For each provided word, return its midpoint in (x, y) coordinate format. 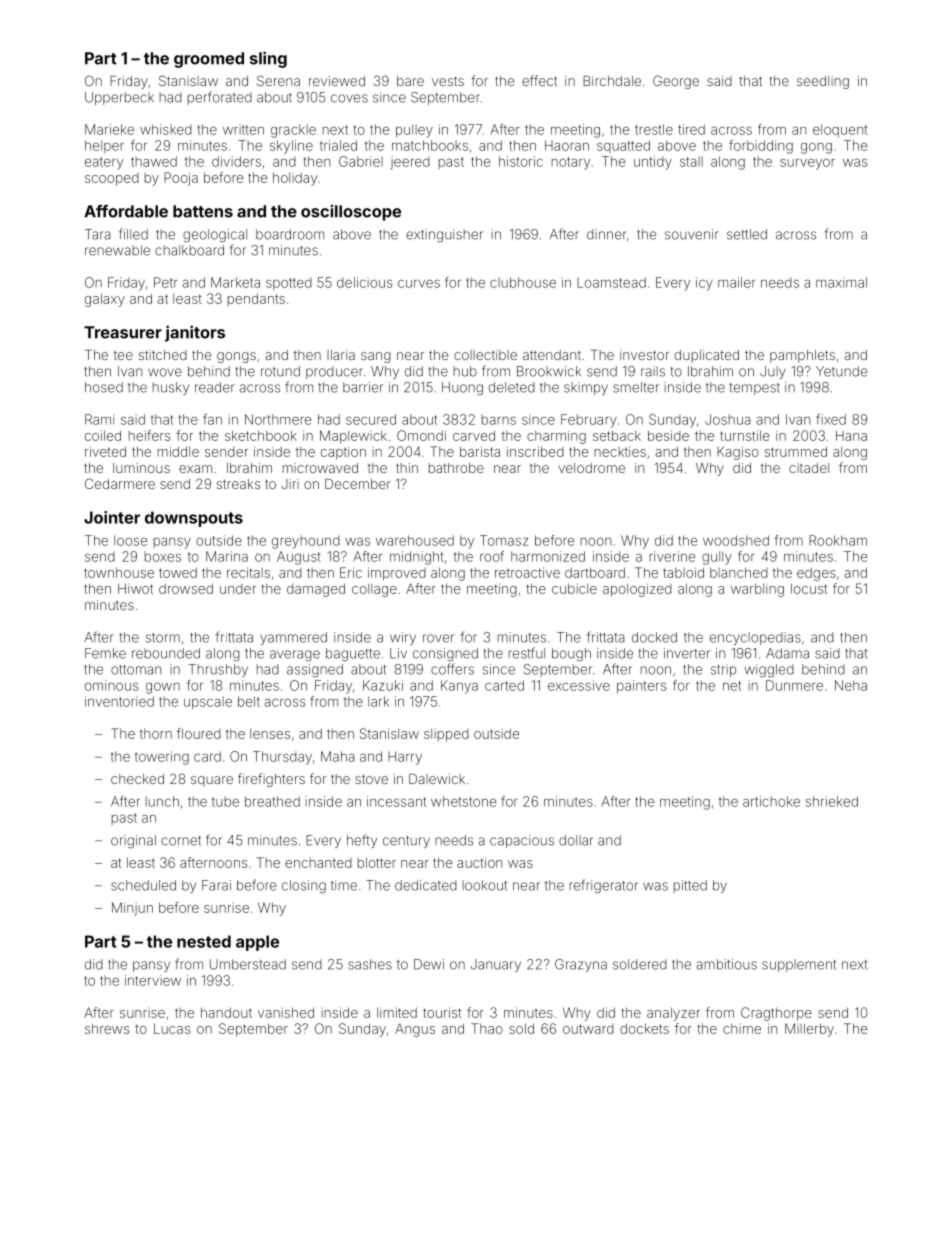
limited (397, 1012)
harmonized (548, 556)
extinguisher (444, 235)
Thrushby (218, 670)
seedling (823, 82)
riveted (105, 451)
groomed (209, 60)
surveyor (807, 164)
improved (397, 574)
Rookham (838, 540)
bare (410, 81)
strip (723, 670)
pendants (256, 299)
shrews (107, 1028)
